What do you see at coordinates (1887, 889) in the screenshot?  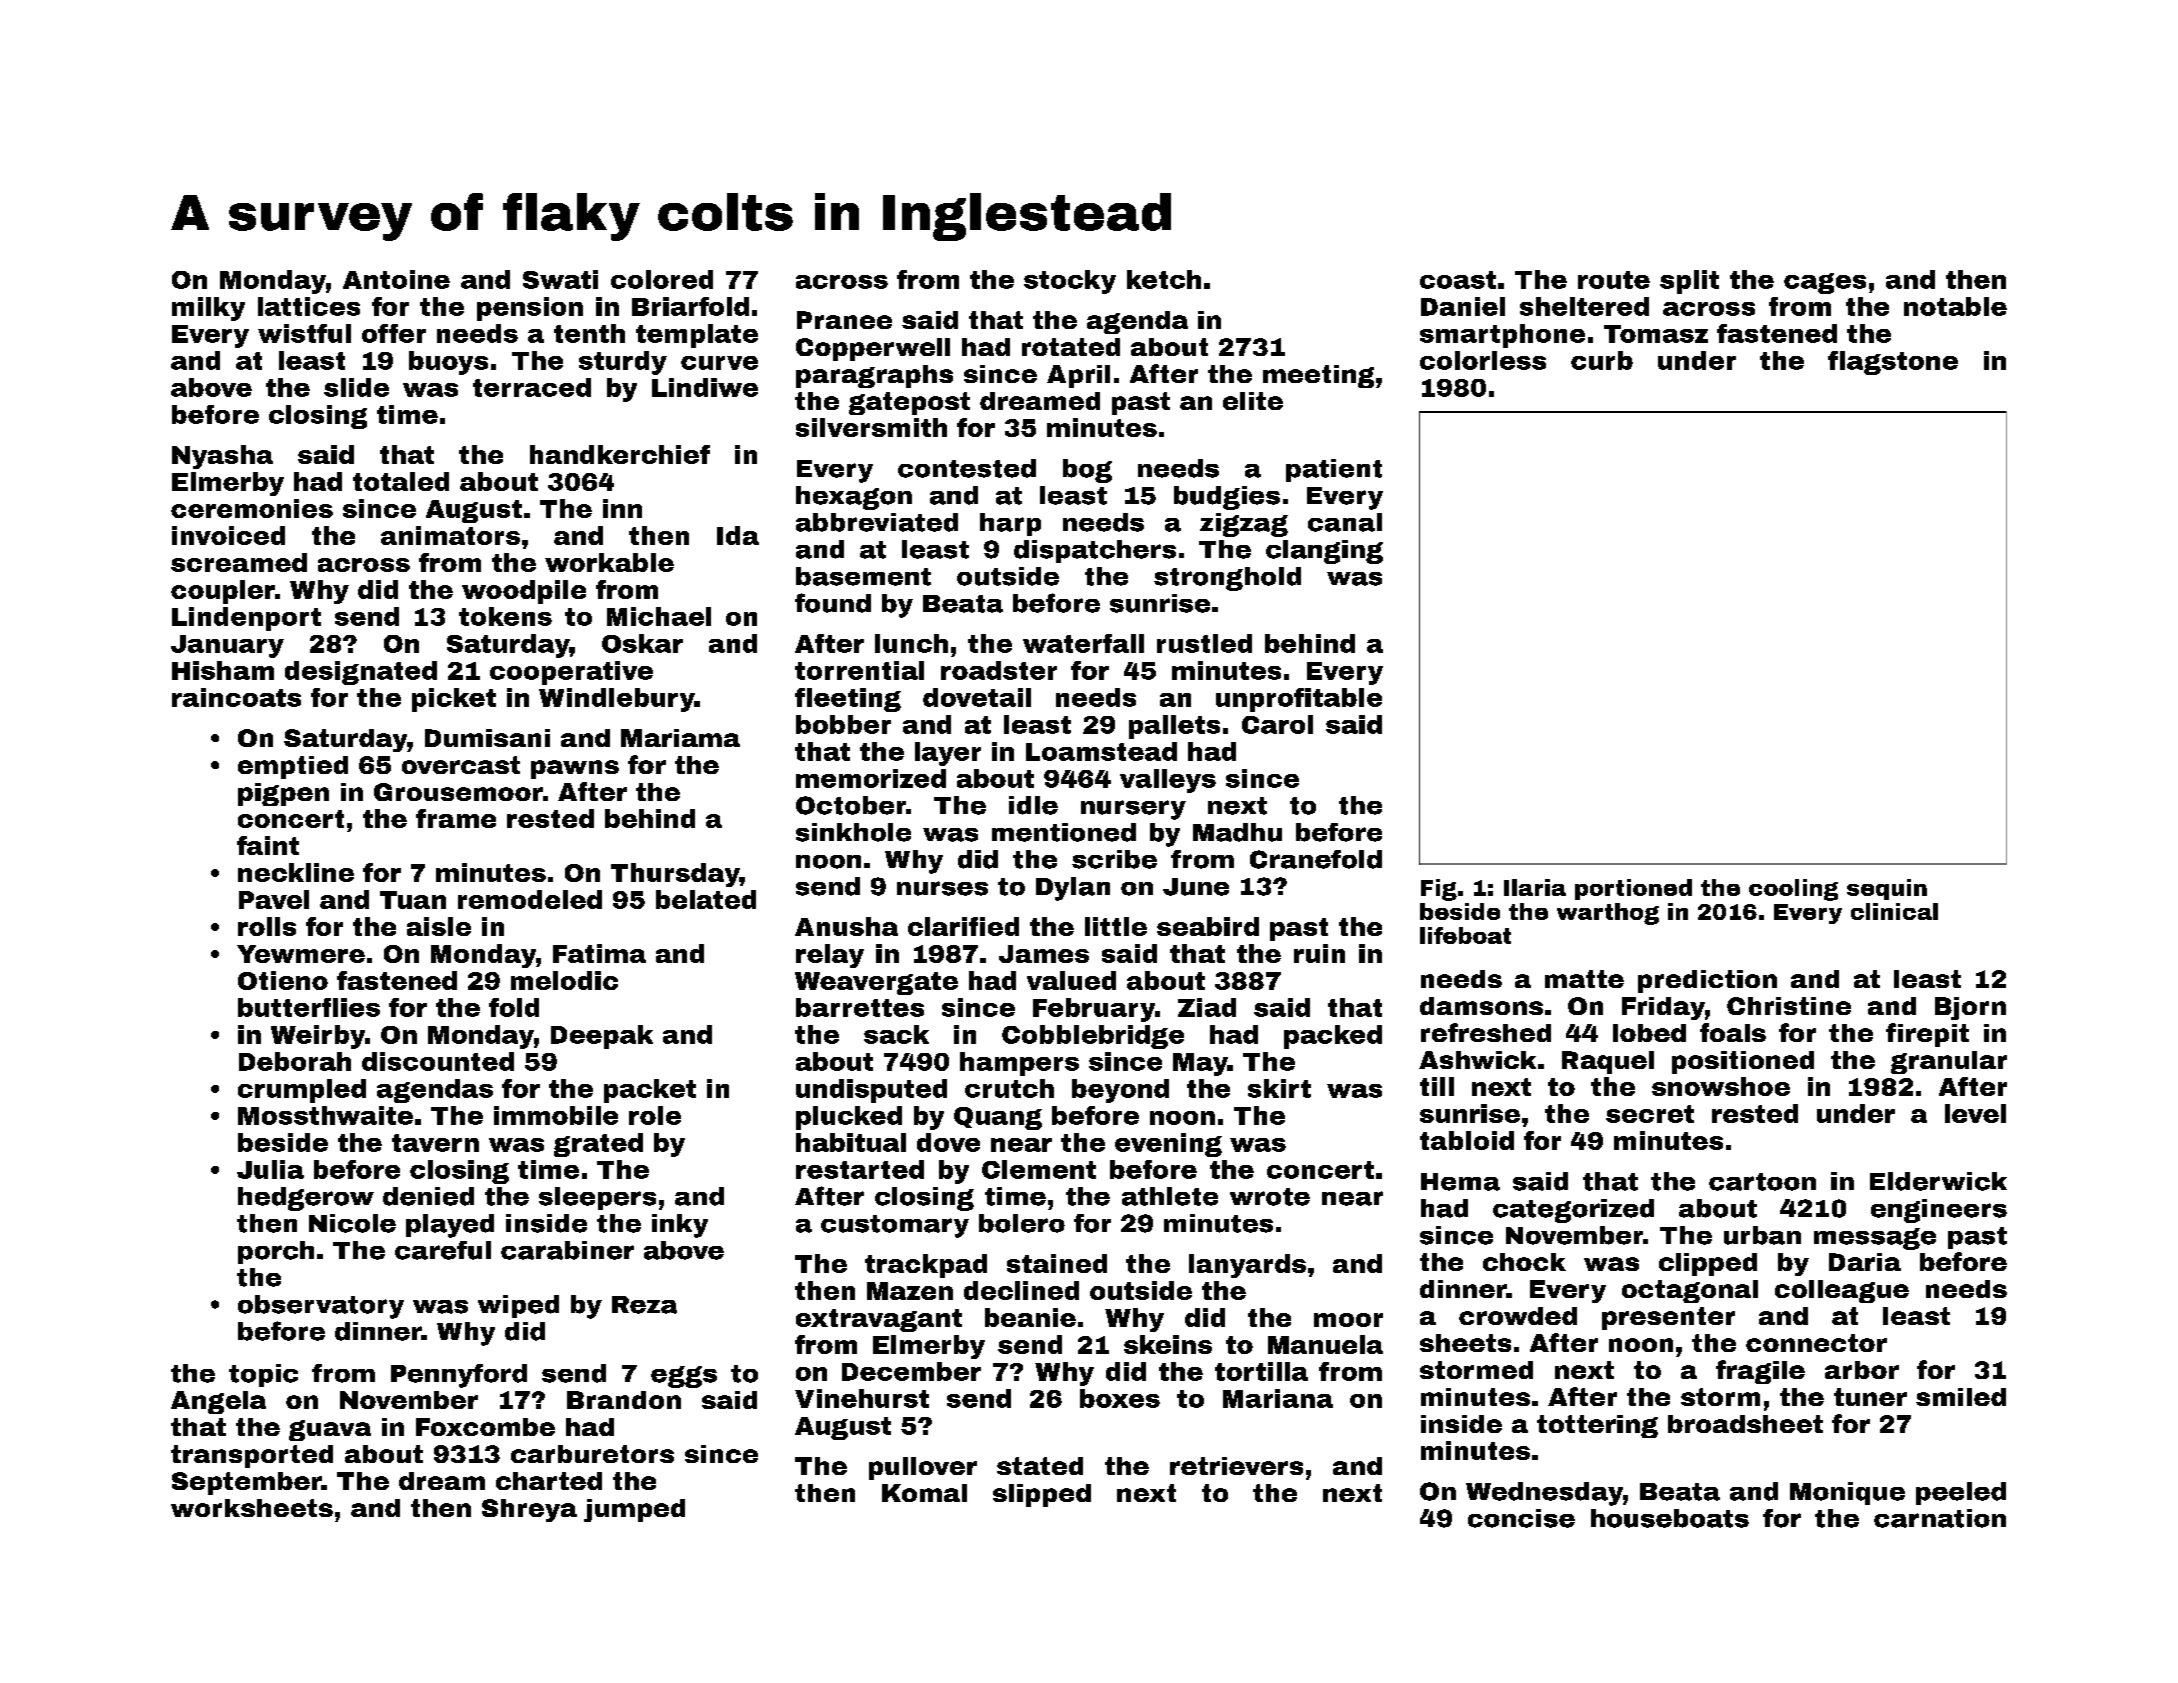 I see `sequin` at bounding box center [1887, 889].
